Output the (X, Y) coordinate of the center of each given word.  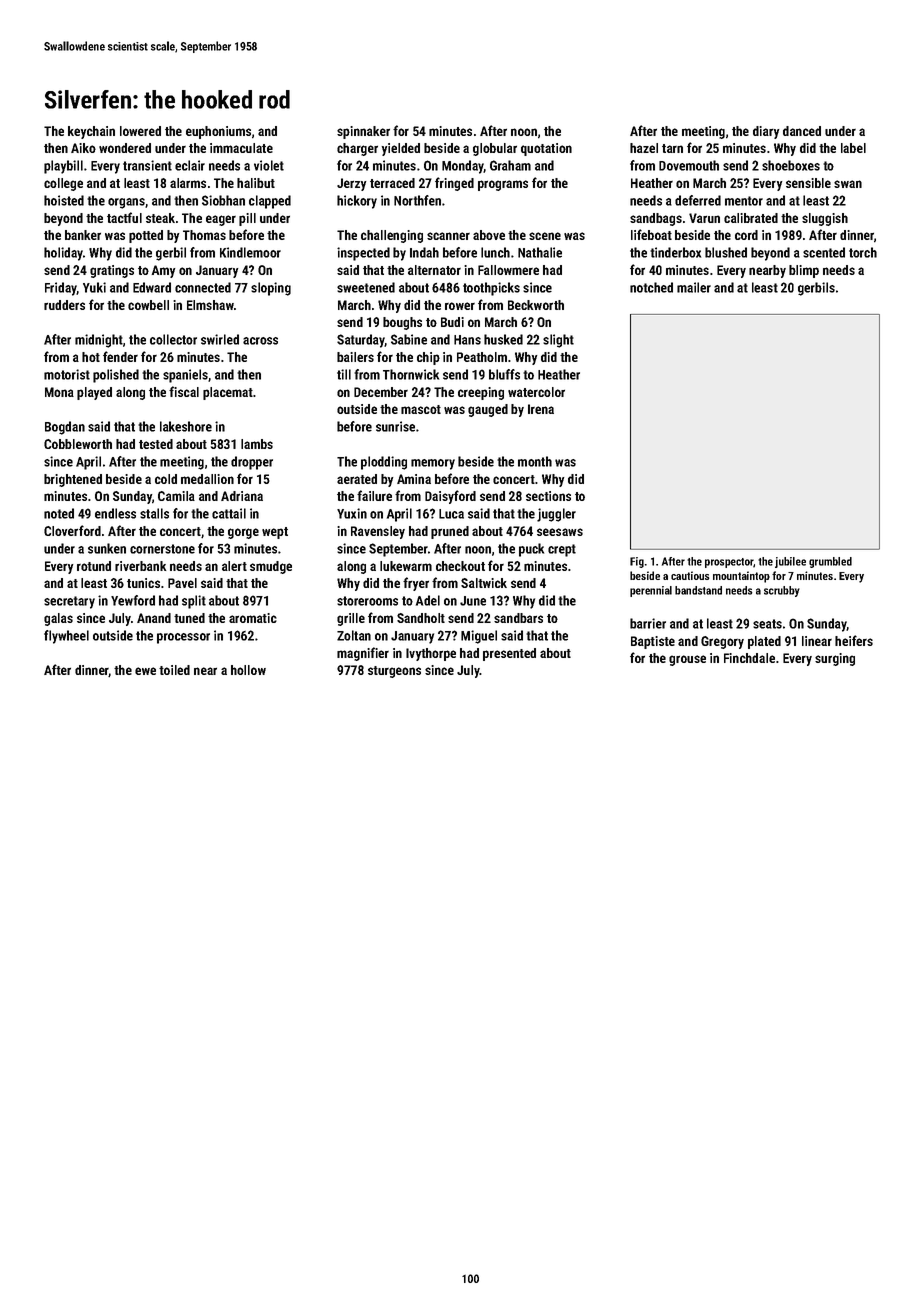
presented (509, 654)
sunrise (395, 426)
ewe (145, 671)
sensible (808, 183)
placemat (228, 393)
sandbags (656, 219)
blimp (804, 271)
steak (160, 218)
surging (835, 659)
